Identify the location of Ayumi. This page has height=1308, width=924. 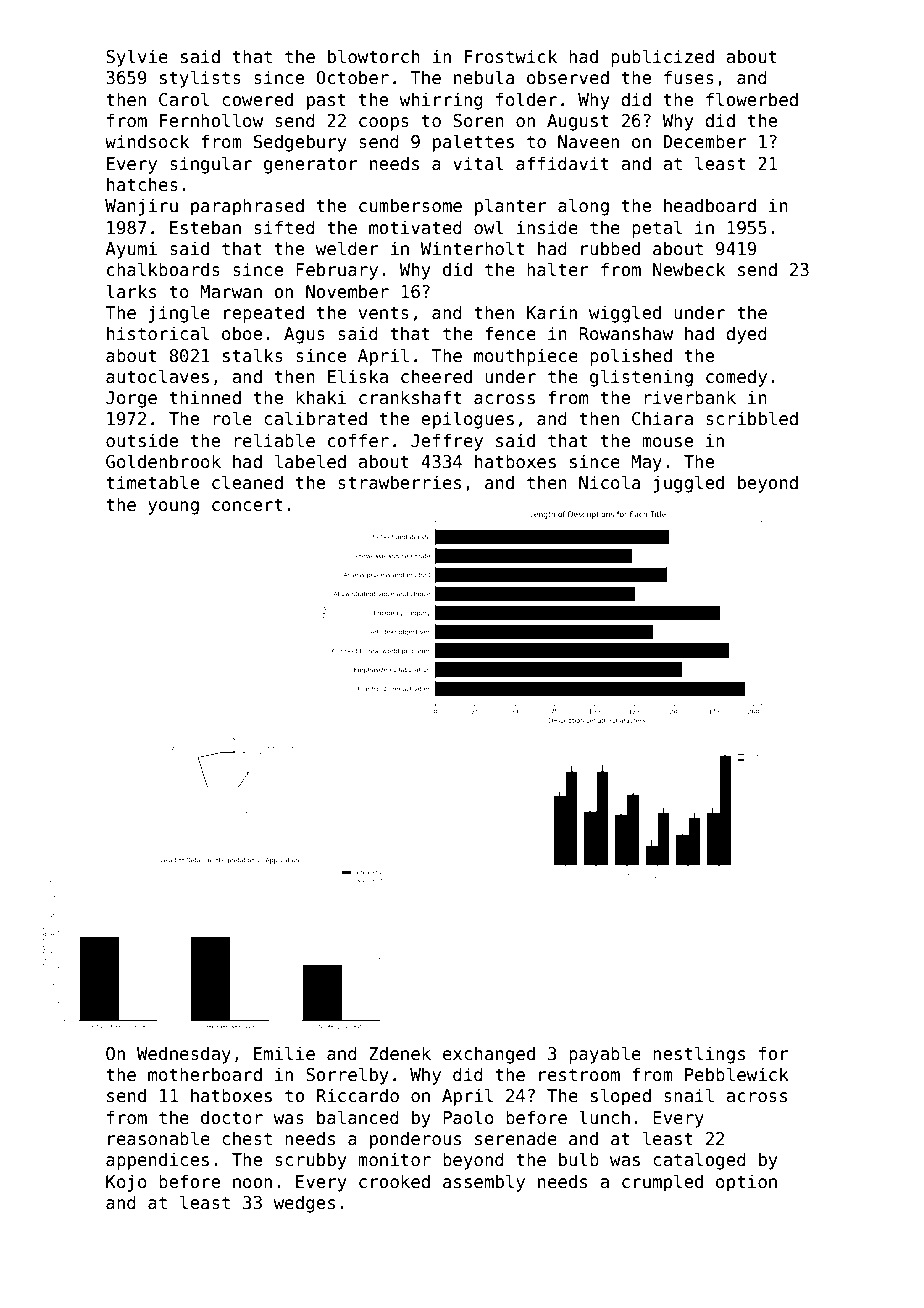
(131, 250).
